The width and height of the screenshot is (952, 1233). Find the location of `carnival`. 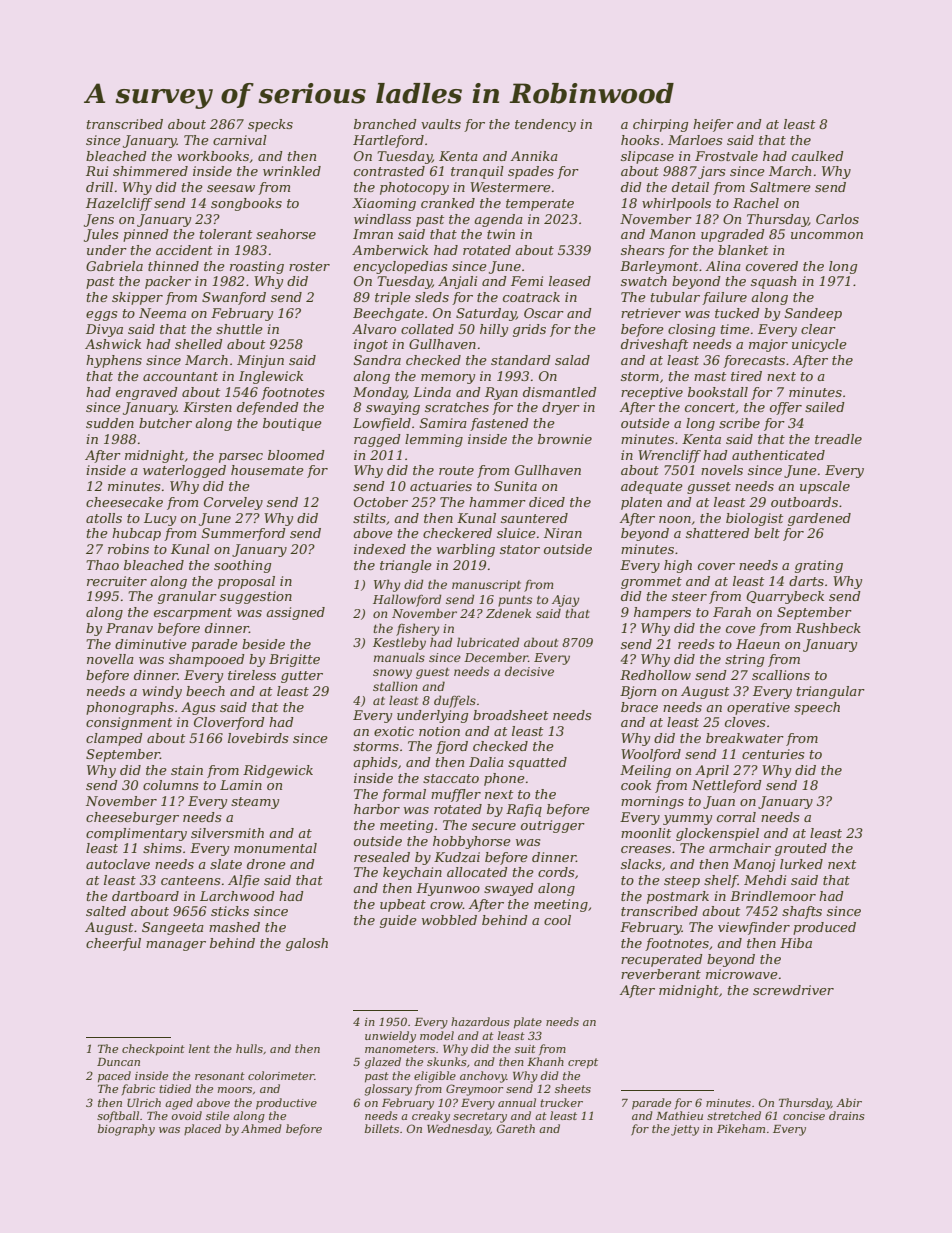

carnival is located at coordinates (240, 140).
